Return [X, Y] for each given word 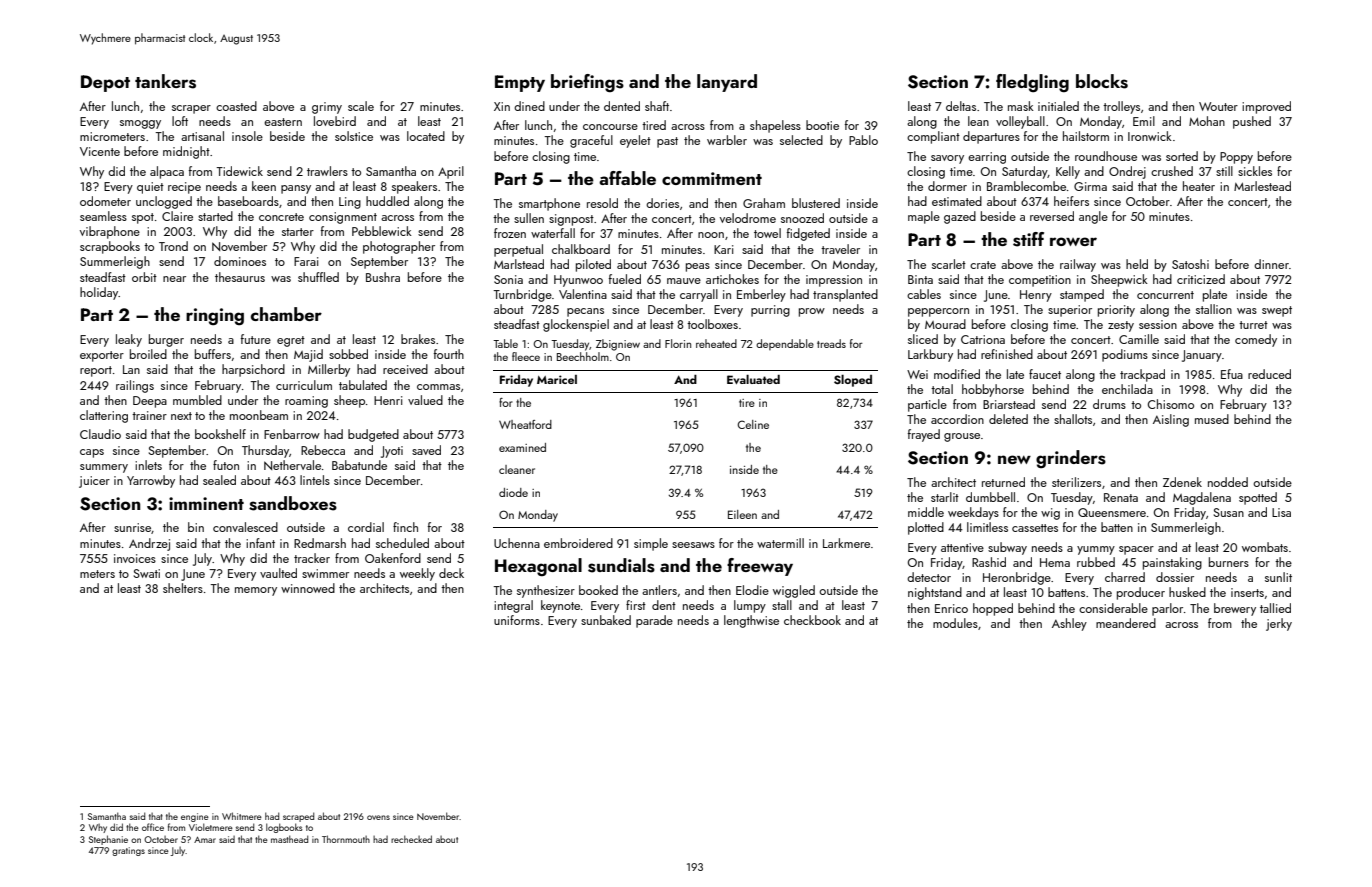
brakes [418, 339]
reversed [1052, 216]
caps [92, 453]
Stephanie [108, 840]
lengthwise [751, 621]
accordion [957, 419]
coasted [236, 106]
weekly [417, 574]
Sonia [508, 279]
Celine [753, 424]
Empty [520, 83]
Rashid [989, 562]
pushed [1252, 122]
